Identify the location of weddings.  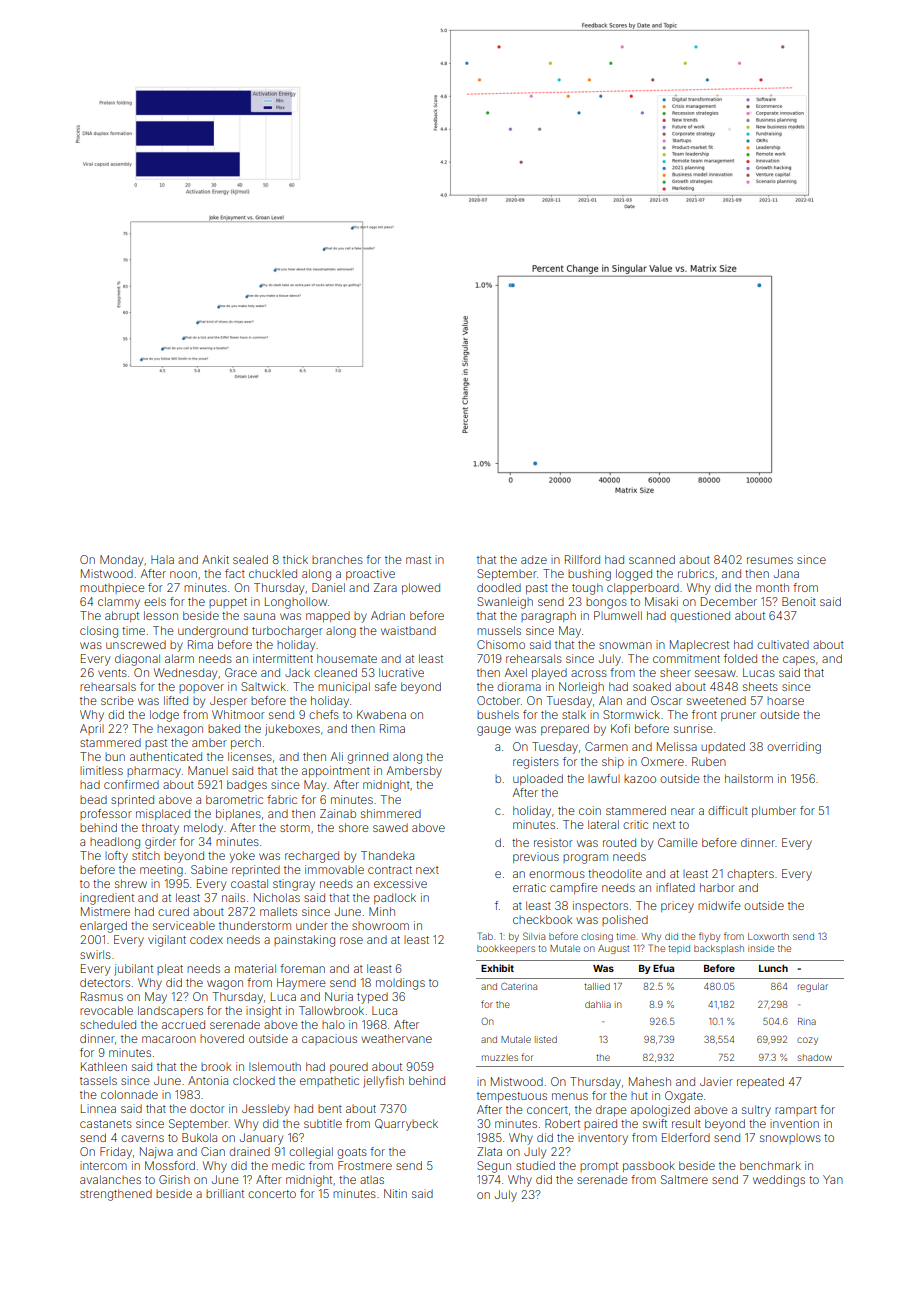
(779, 1181).
